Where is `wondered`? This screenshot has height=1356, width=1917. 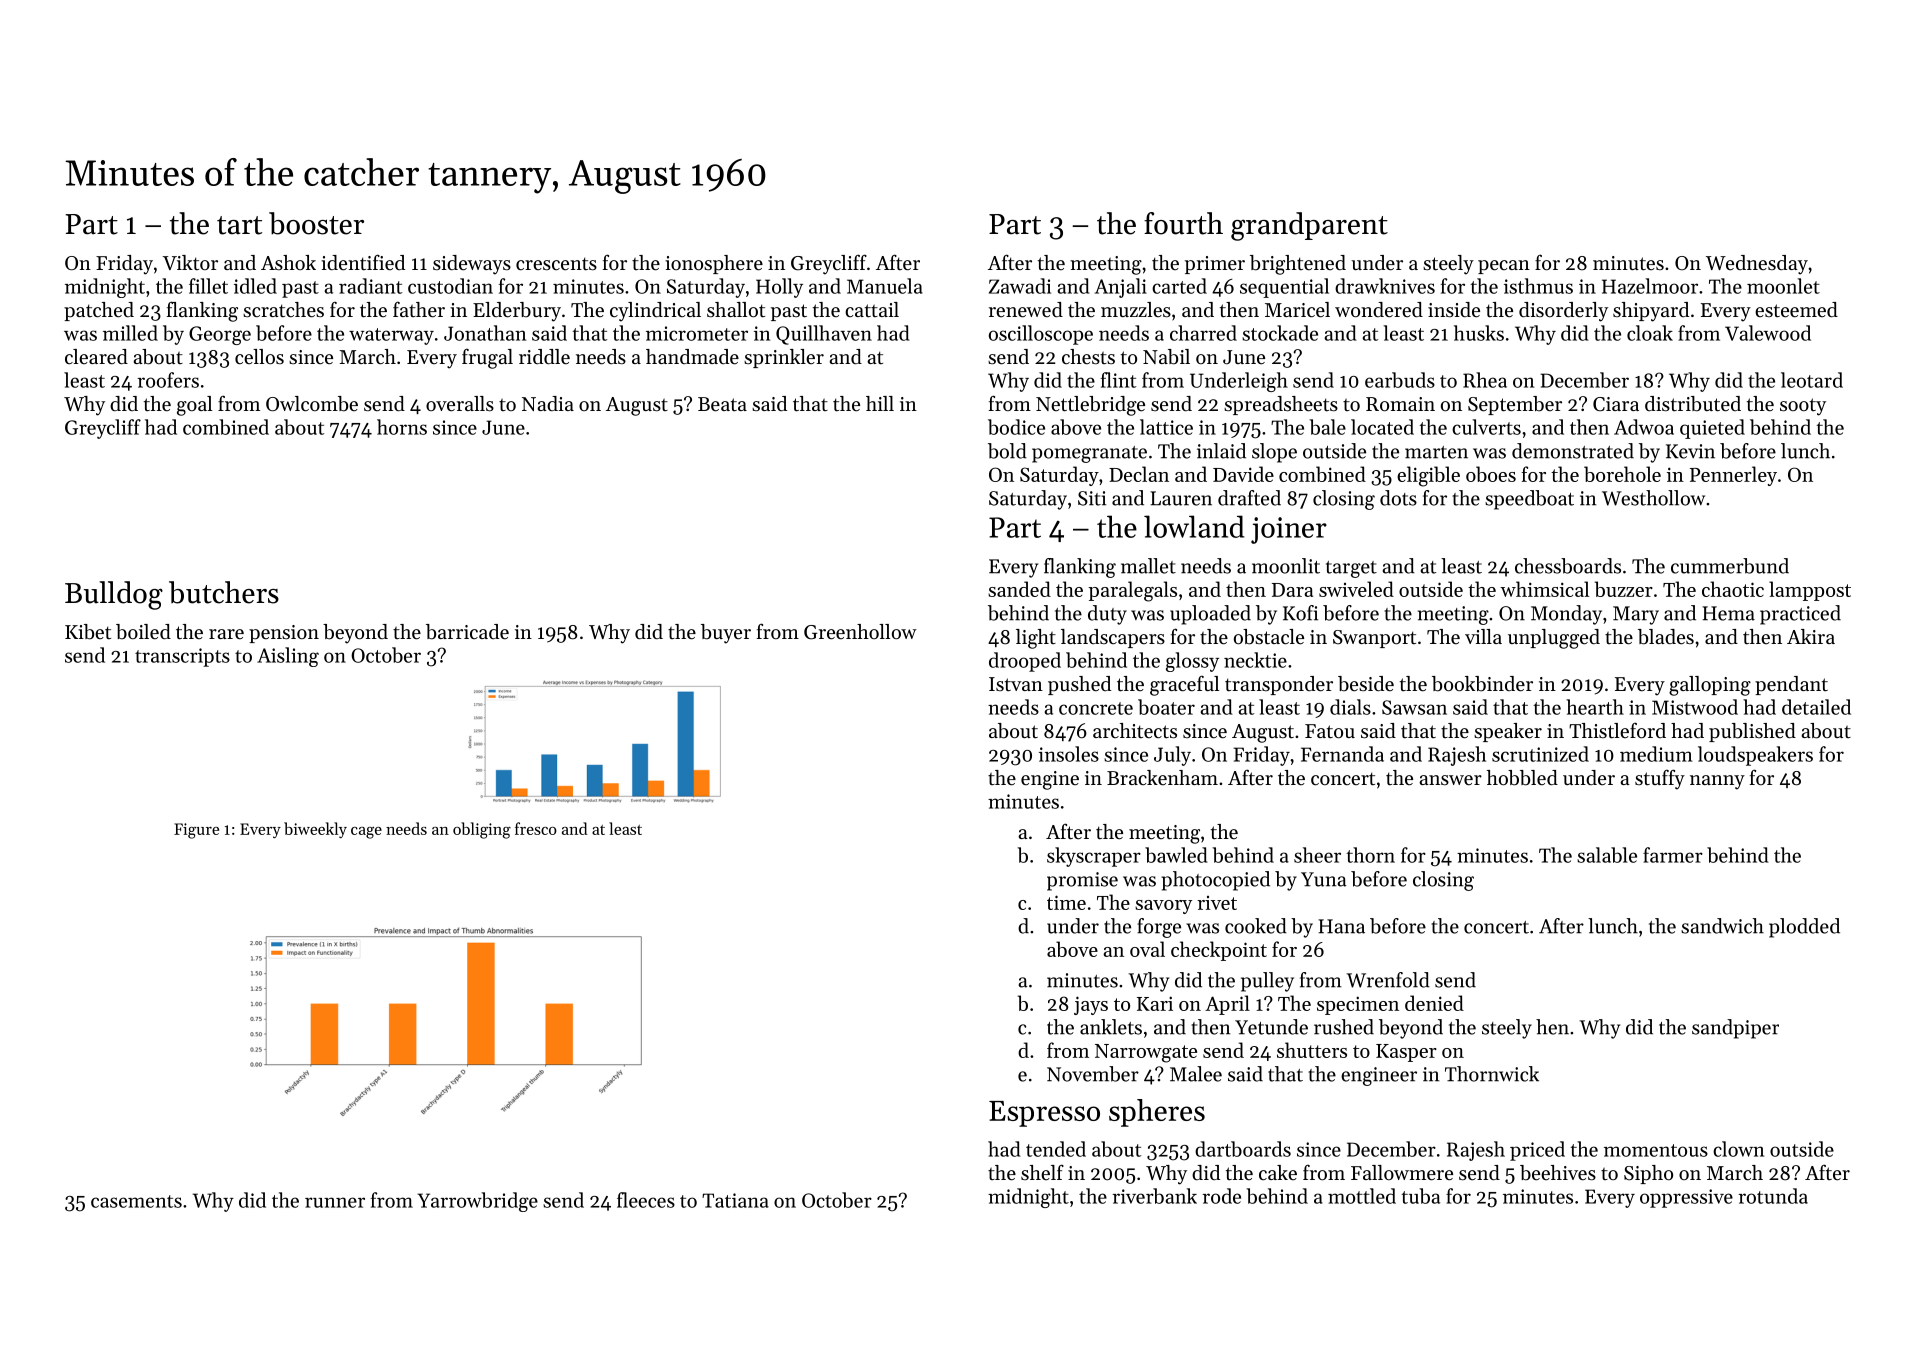
wondered is located at coordinates (1379, 310).
